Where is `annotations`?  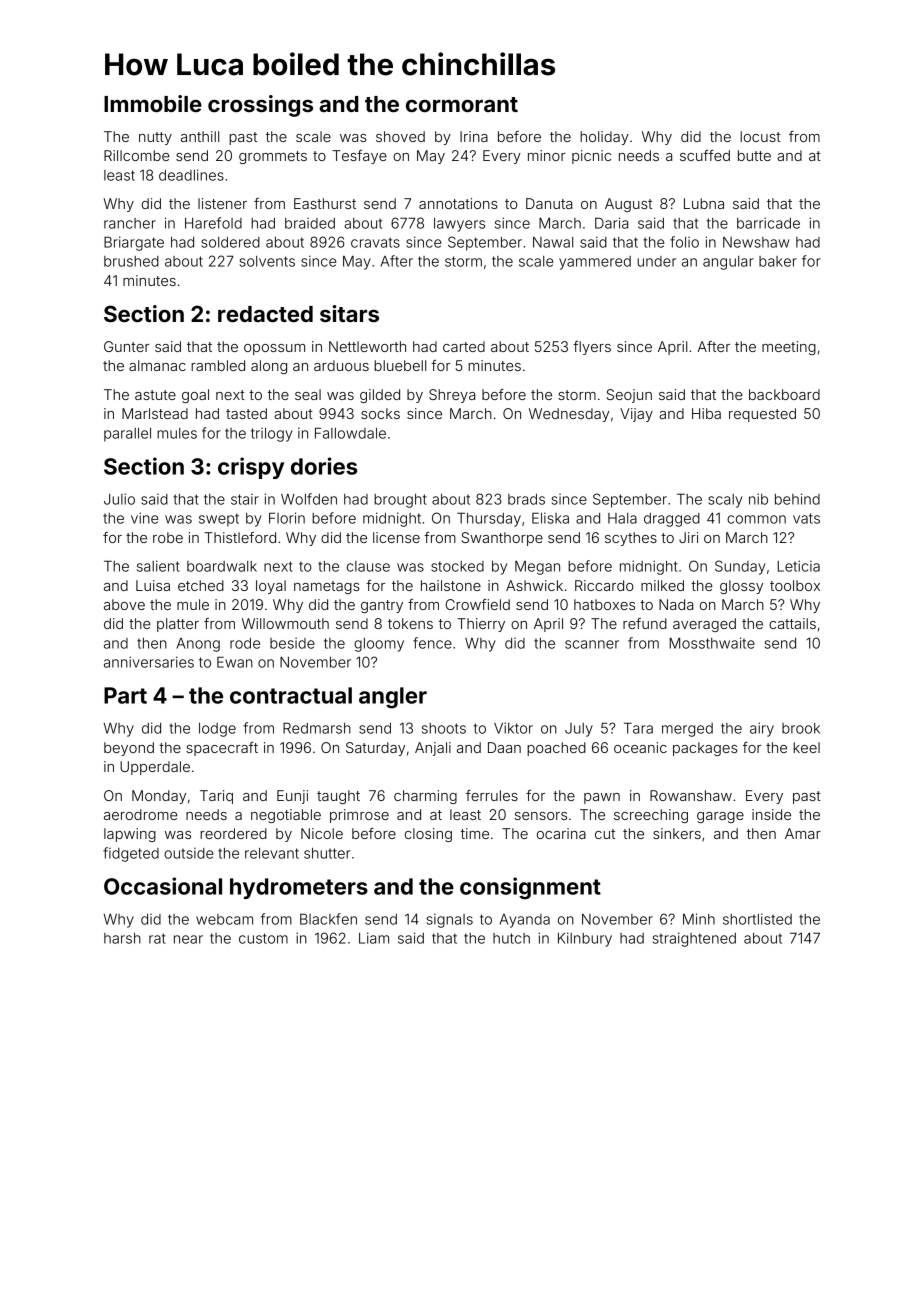
annotations is located at coordinates (458, 203).
